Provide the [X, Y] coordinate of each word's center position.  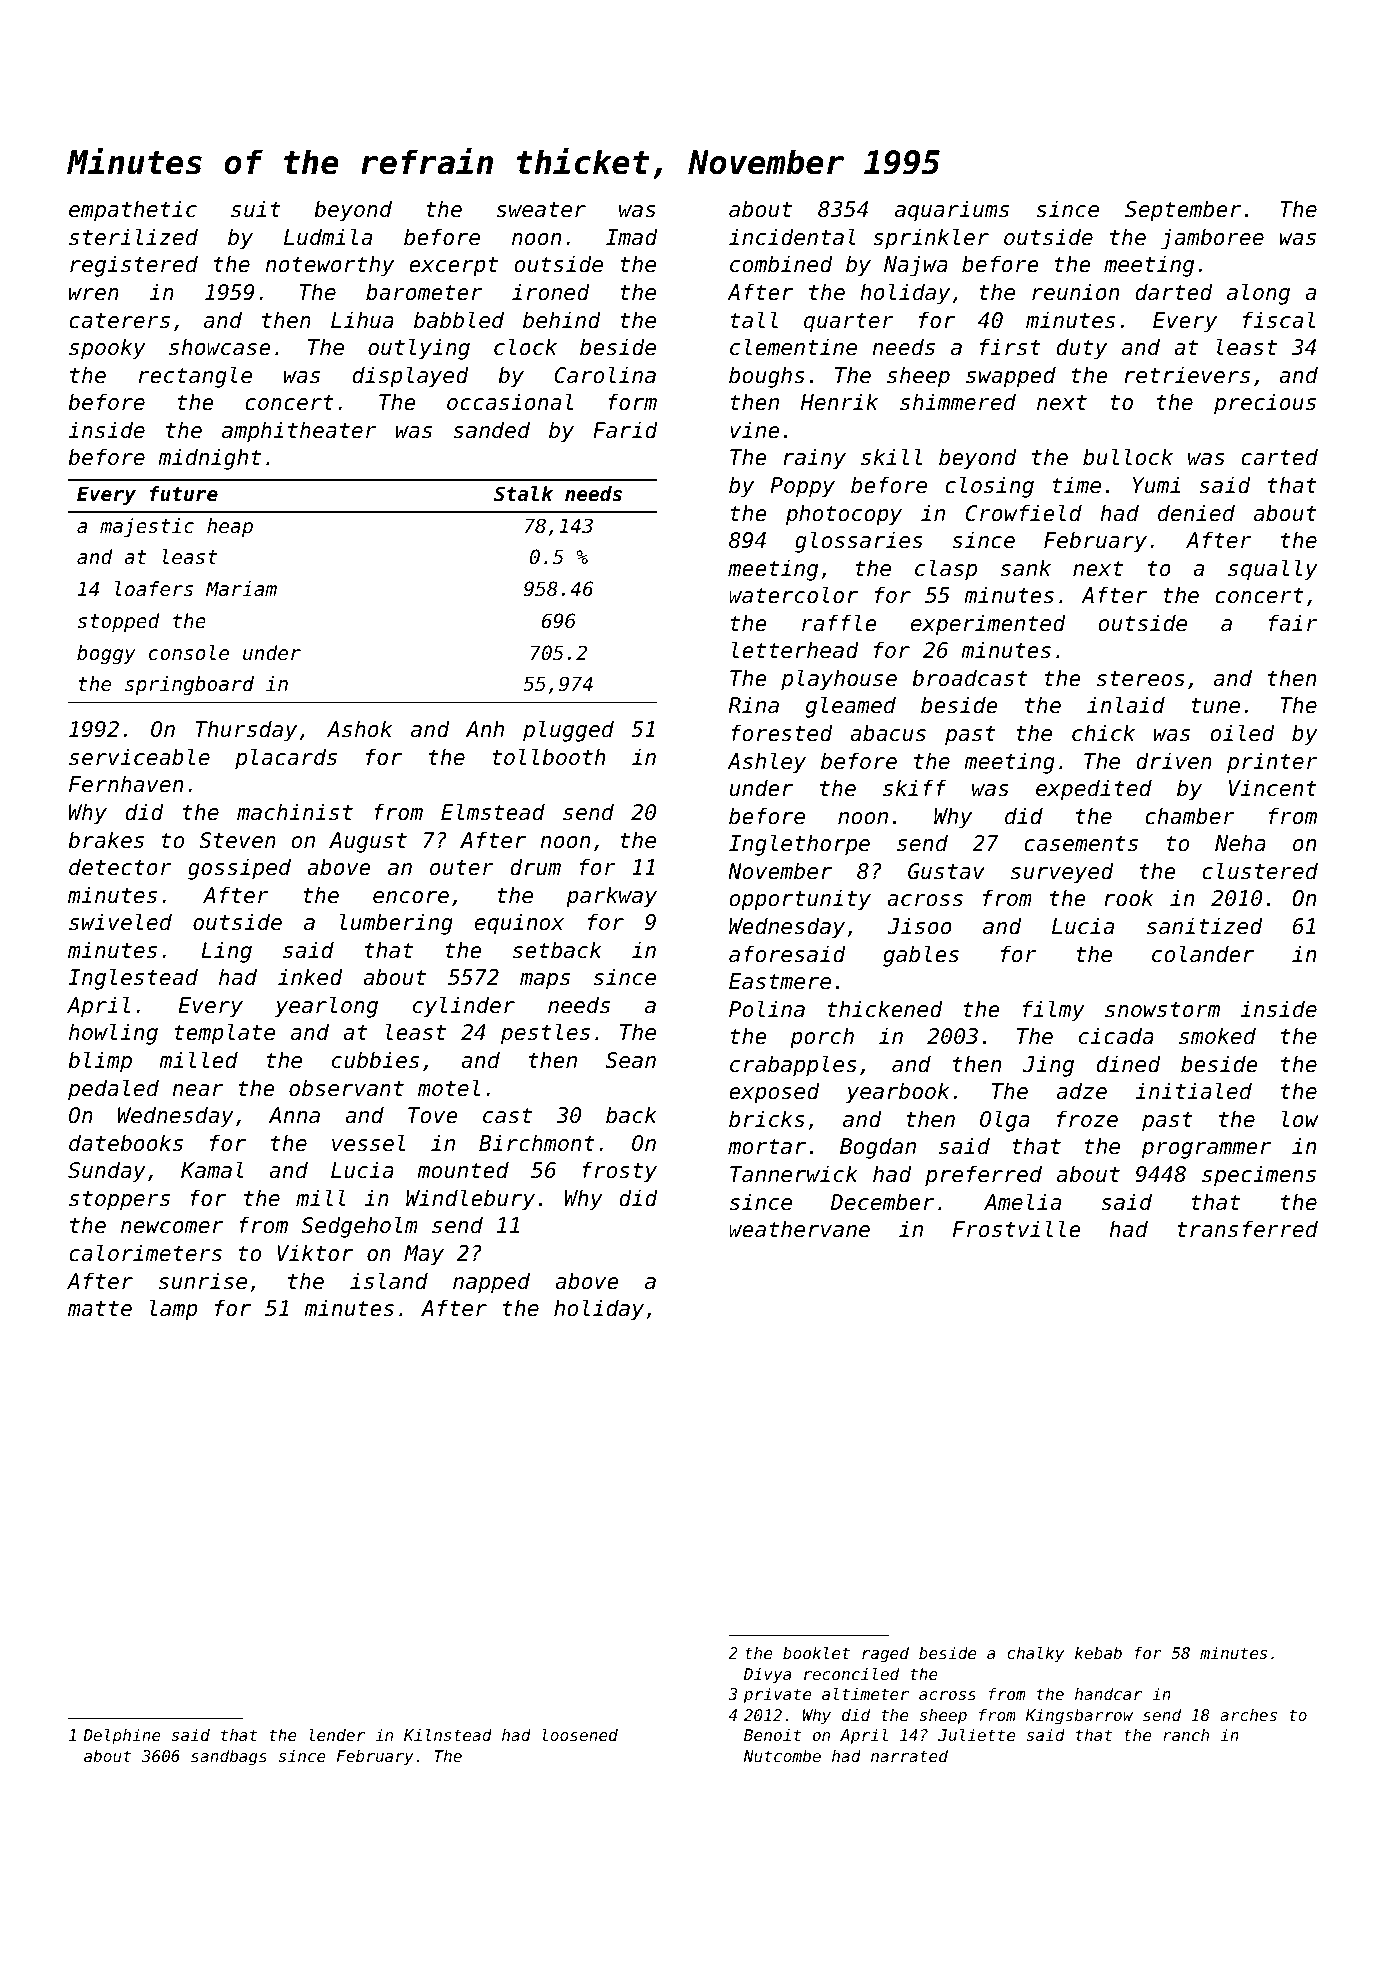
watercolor [793, 595]
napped [491, 1283]
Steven [237, 840]
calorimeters [145, 1253]
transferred [1247, 1229]
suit [256, 209]
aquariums [952, 211]
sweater [541, 210]
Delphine [122, 1736]
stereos [1141, 679]
